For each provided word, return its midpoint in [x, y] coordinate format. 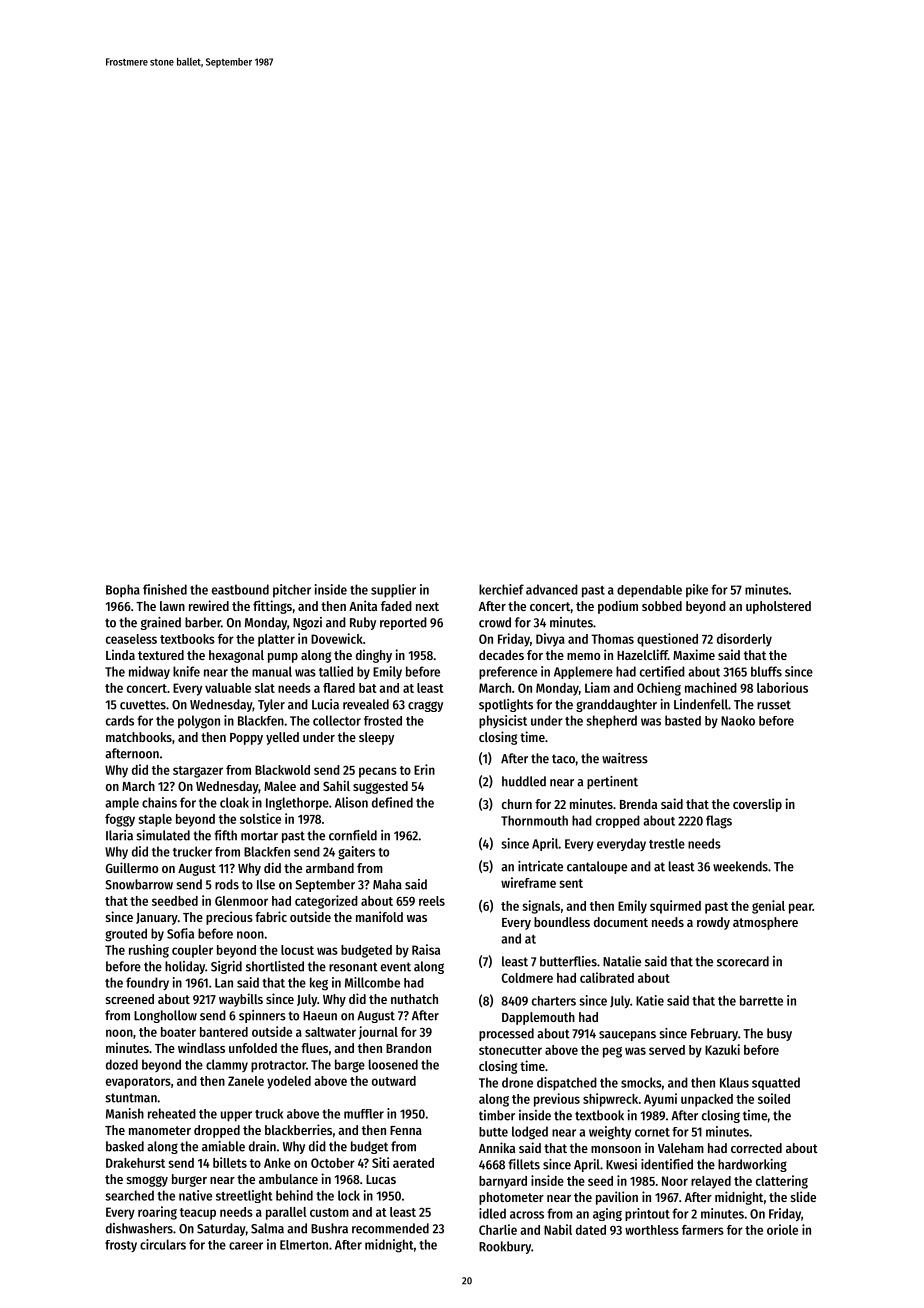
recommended [390, 1228]
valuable [228, 688]
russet [774, 705]
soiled [774, 1098]
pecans [378, 772]
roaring [157, 1213]
